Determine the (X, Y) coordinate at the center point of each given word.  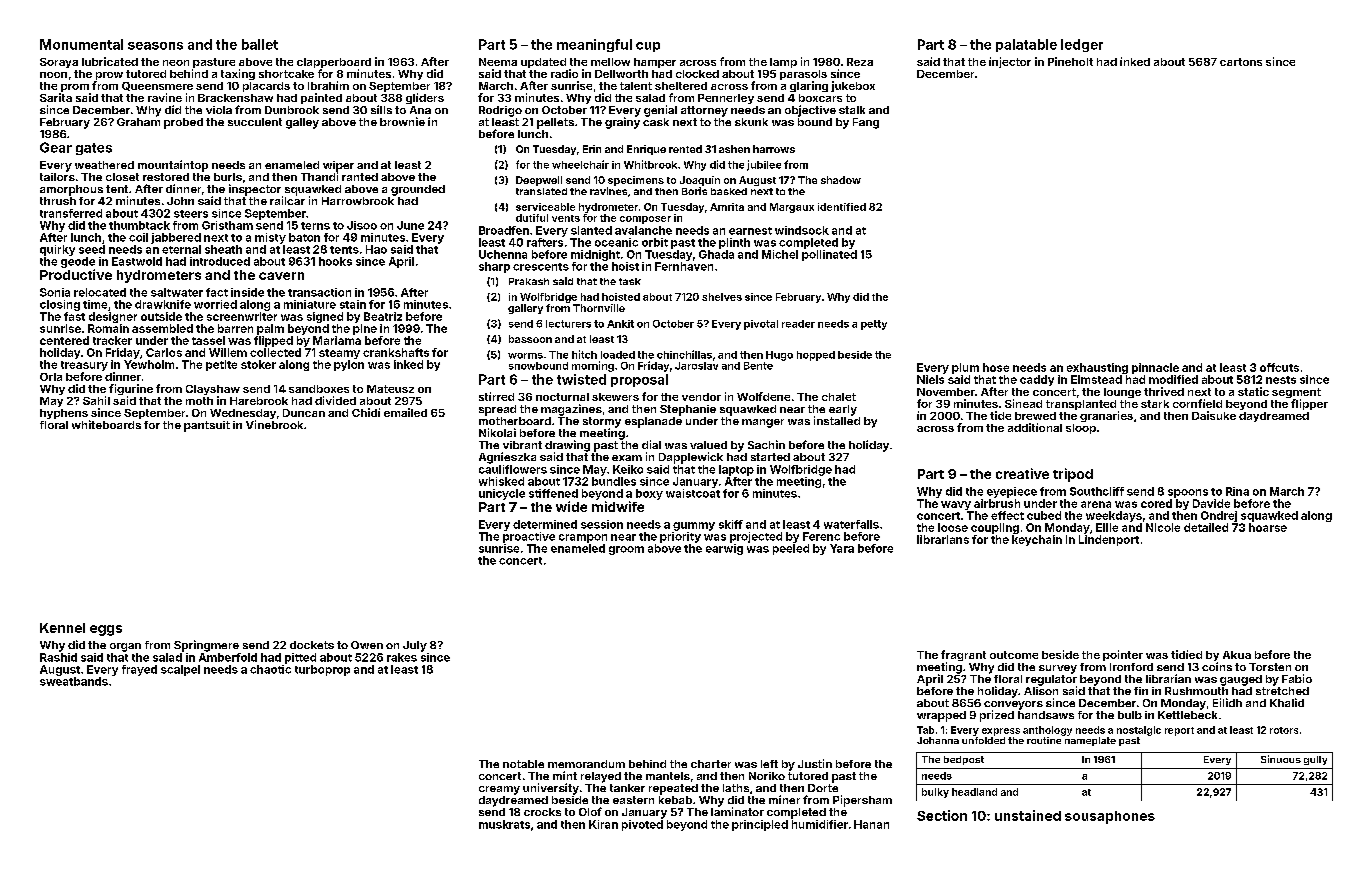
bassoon (530, 339)
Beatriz (383, 316)
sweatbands (74, 681)
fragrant (963, 655)
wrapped (941, 716)
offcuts (1279, 367)
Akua (1237, 655)
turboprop (322, 670)
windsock (802, 230)
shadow (841, 180)
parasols (803, 75)
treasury (84, 366)
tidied (1186, 654)
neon (176, 63)
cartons (1241, 62)
